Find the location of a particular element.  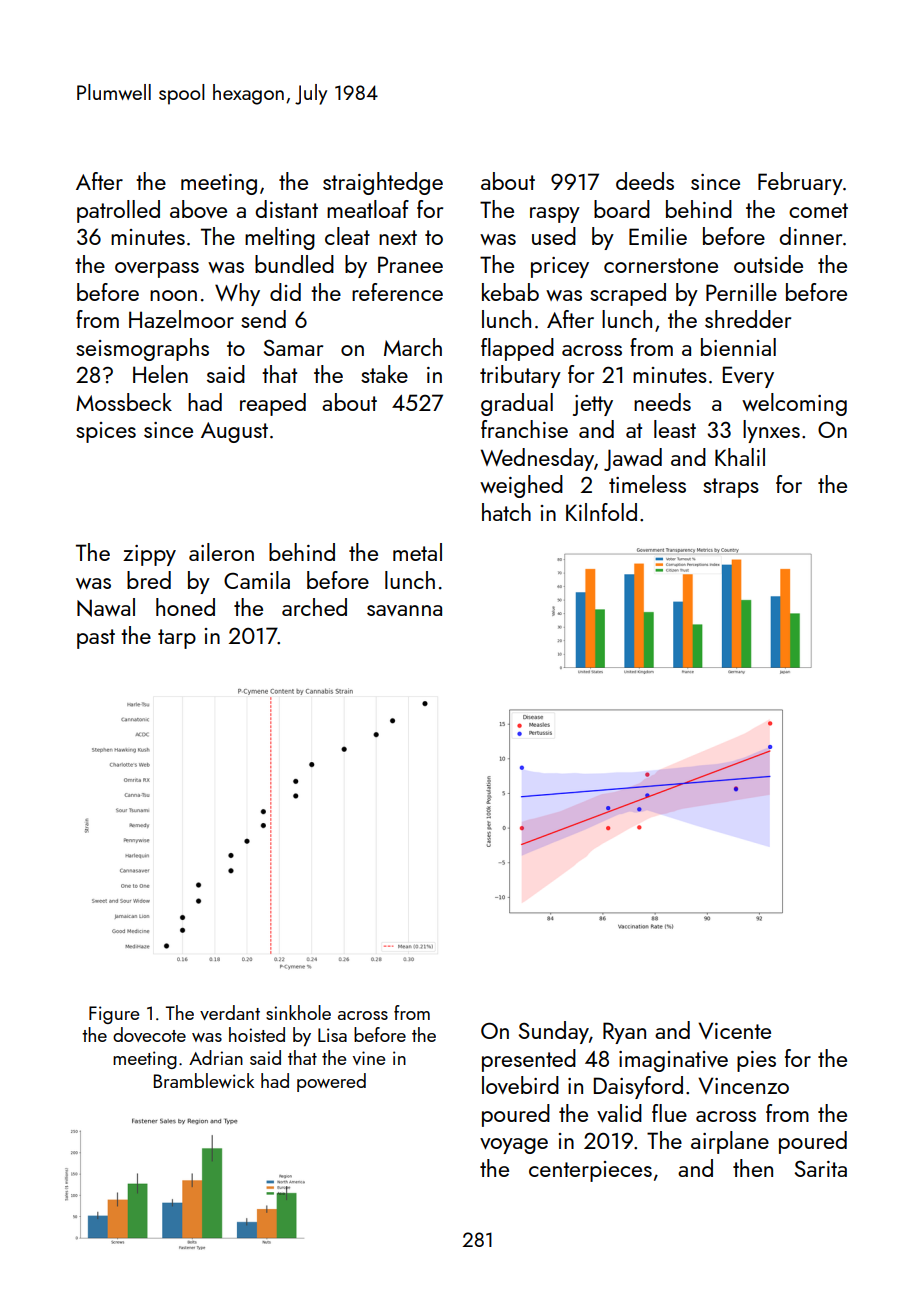

past is located at coordinates (96, 639).
